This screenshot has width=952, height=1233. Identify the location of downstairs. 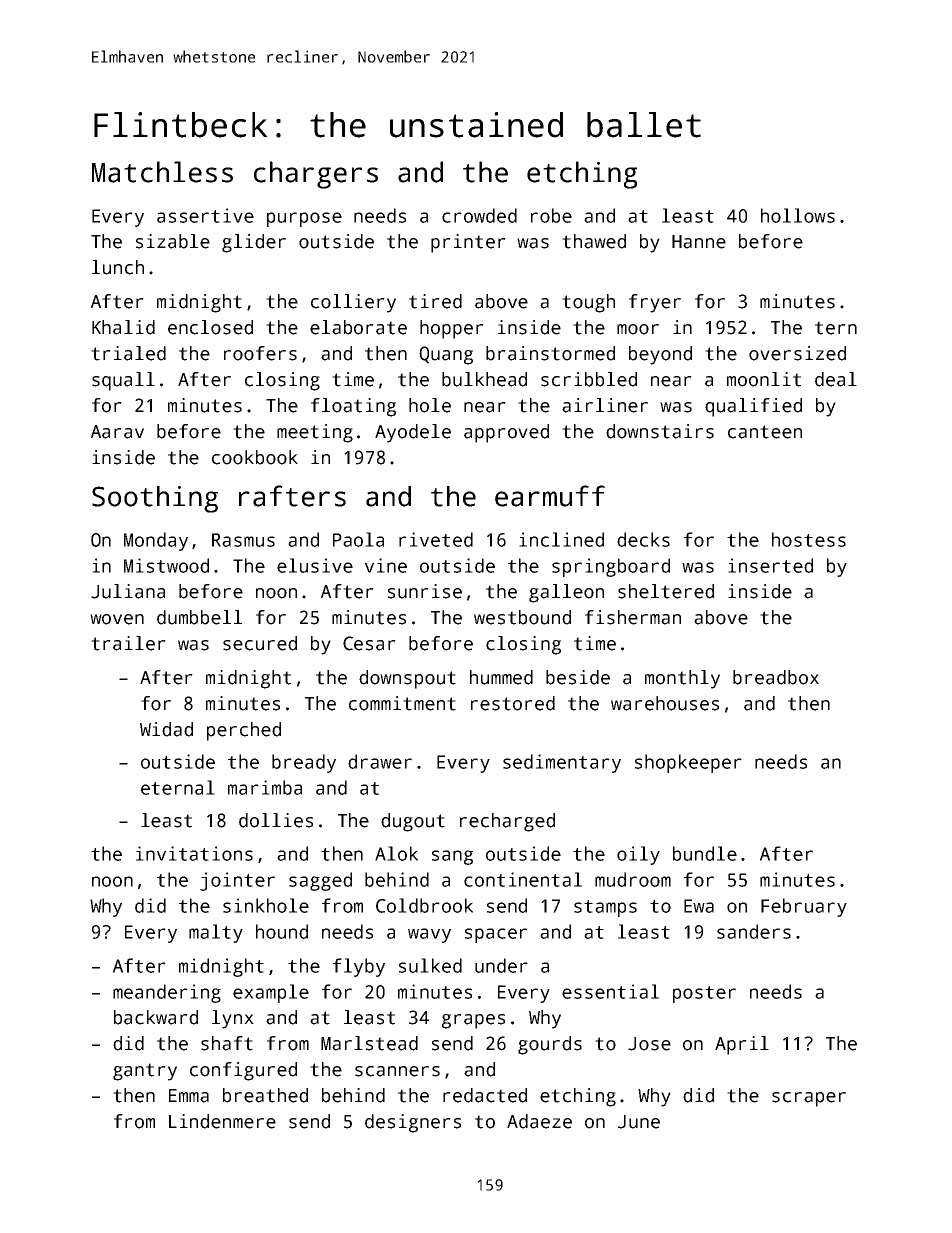
(660, 431).
